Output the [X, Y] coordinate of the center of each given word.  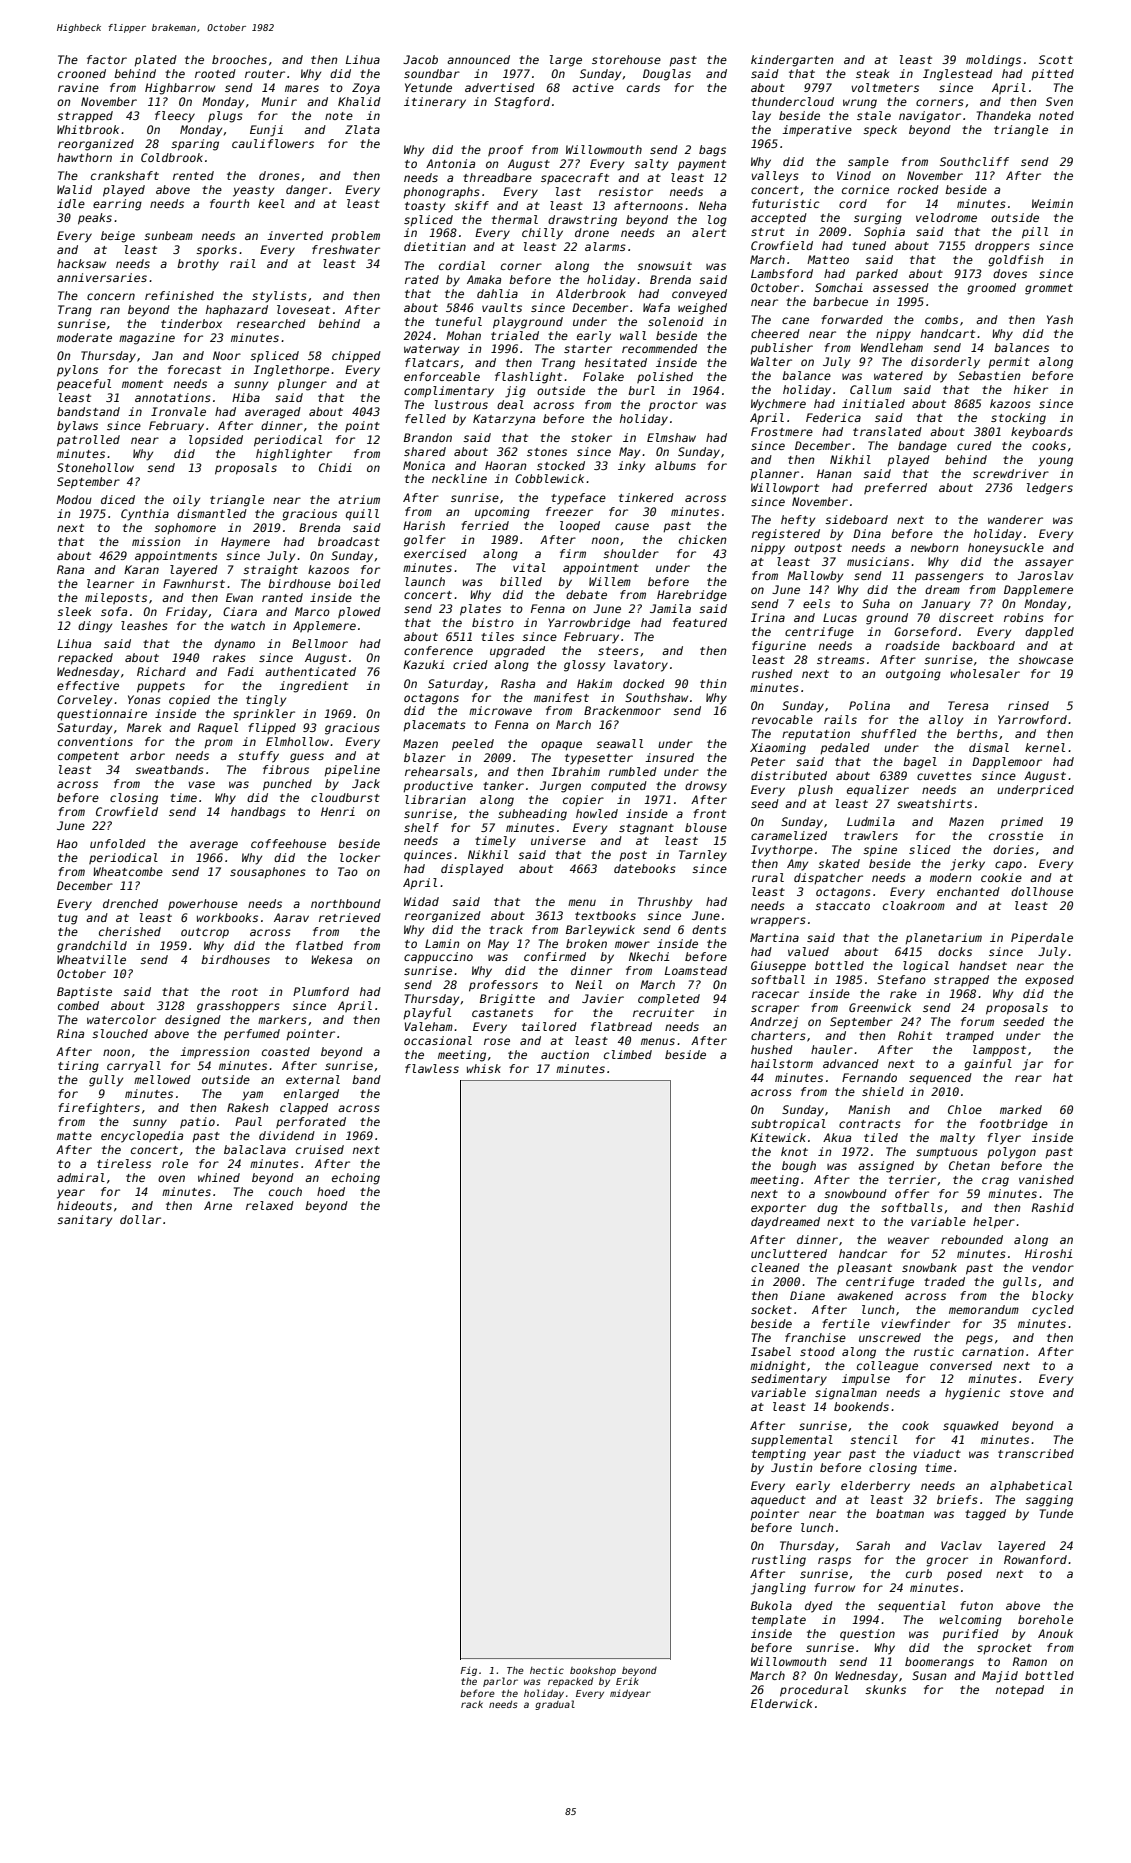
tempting [779, 1455]
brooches [239, 59]
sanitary [84, 1221]
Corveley [84, 701]
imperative [817, 130]
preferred [895, 488]
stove [1027, 1393]
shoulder [631, 553]
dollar [140, 1219]
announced [478, 59]
